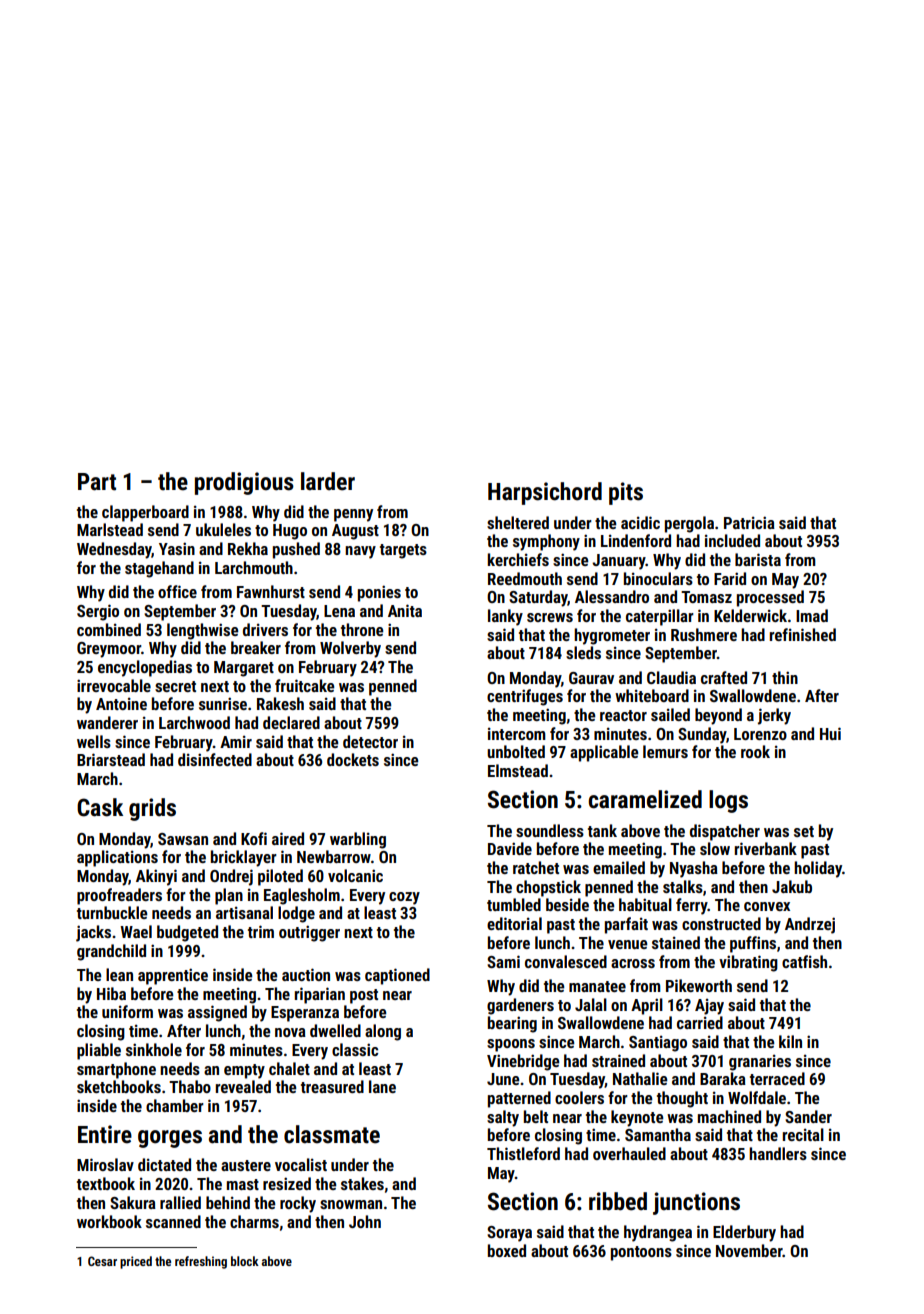 The width and height of the image is (924, 1314). Describe the element at coordinates (254, 838) in the image. I see `Kofi` at that location.
